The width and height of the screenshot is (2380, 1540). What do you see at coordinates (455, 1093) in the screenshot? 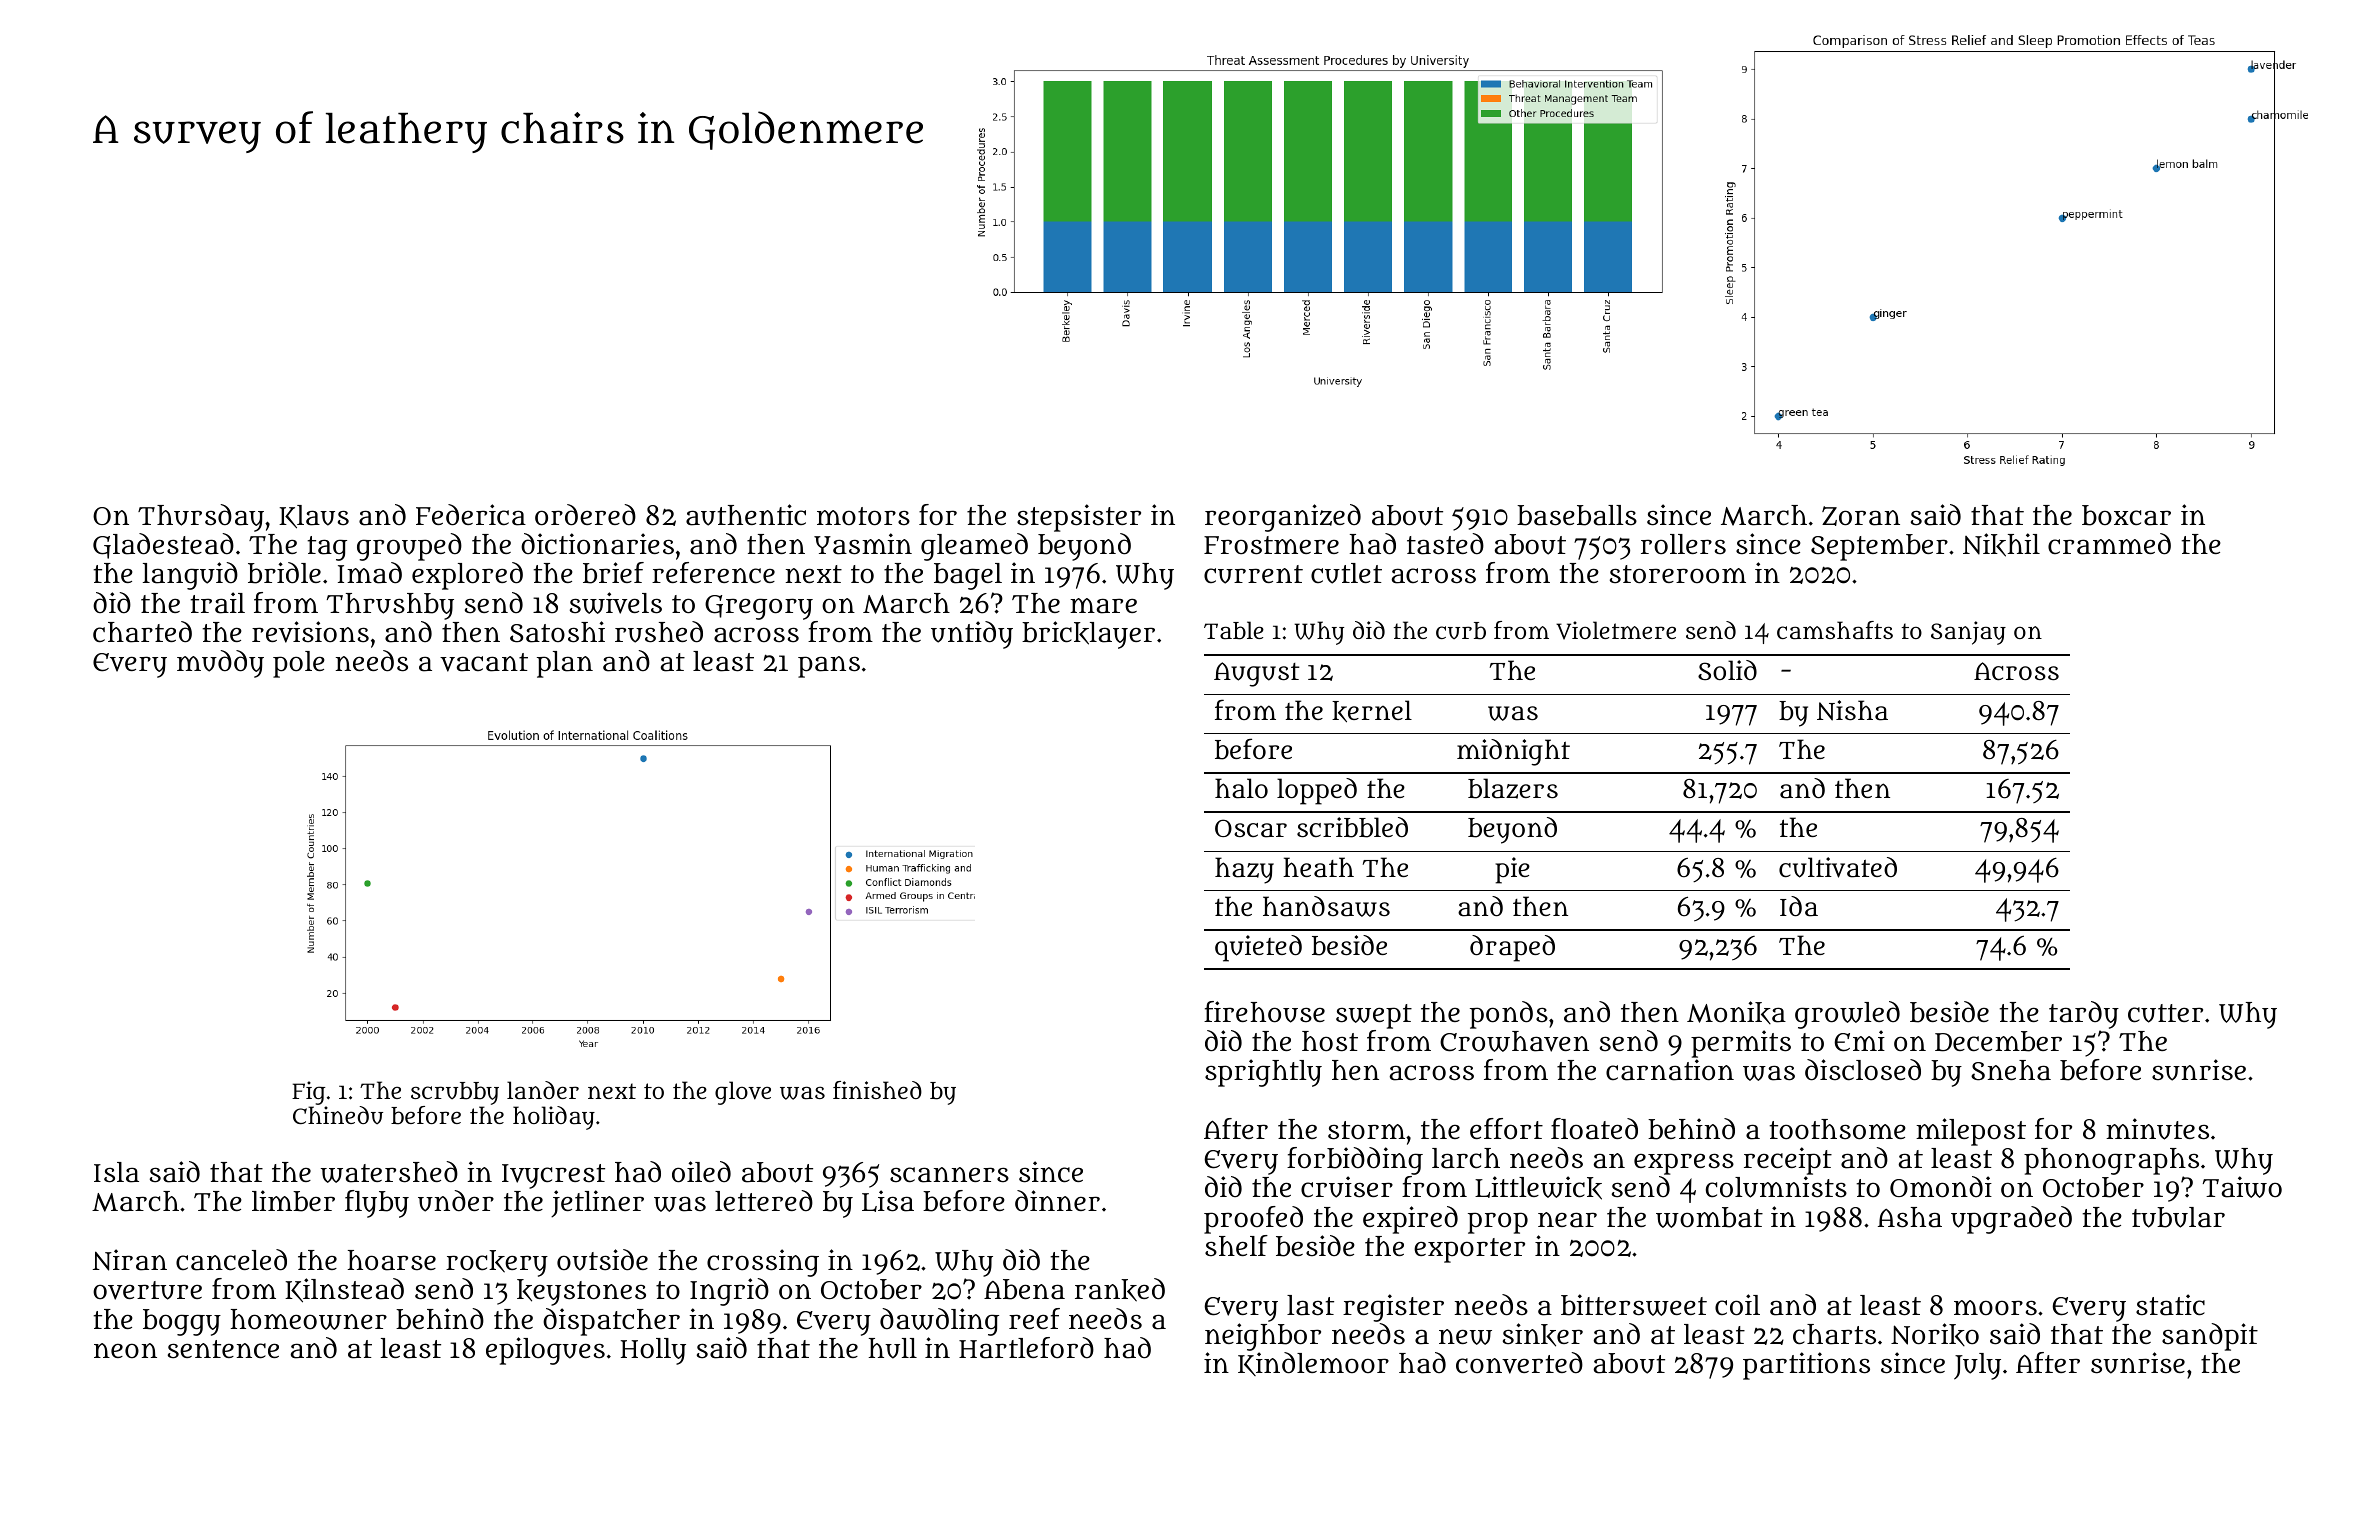
I see `scrubby` at bounding box center [455, 1093].
